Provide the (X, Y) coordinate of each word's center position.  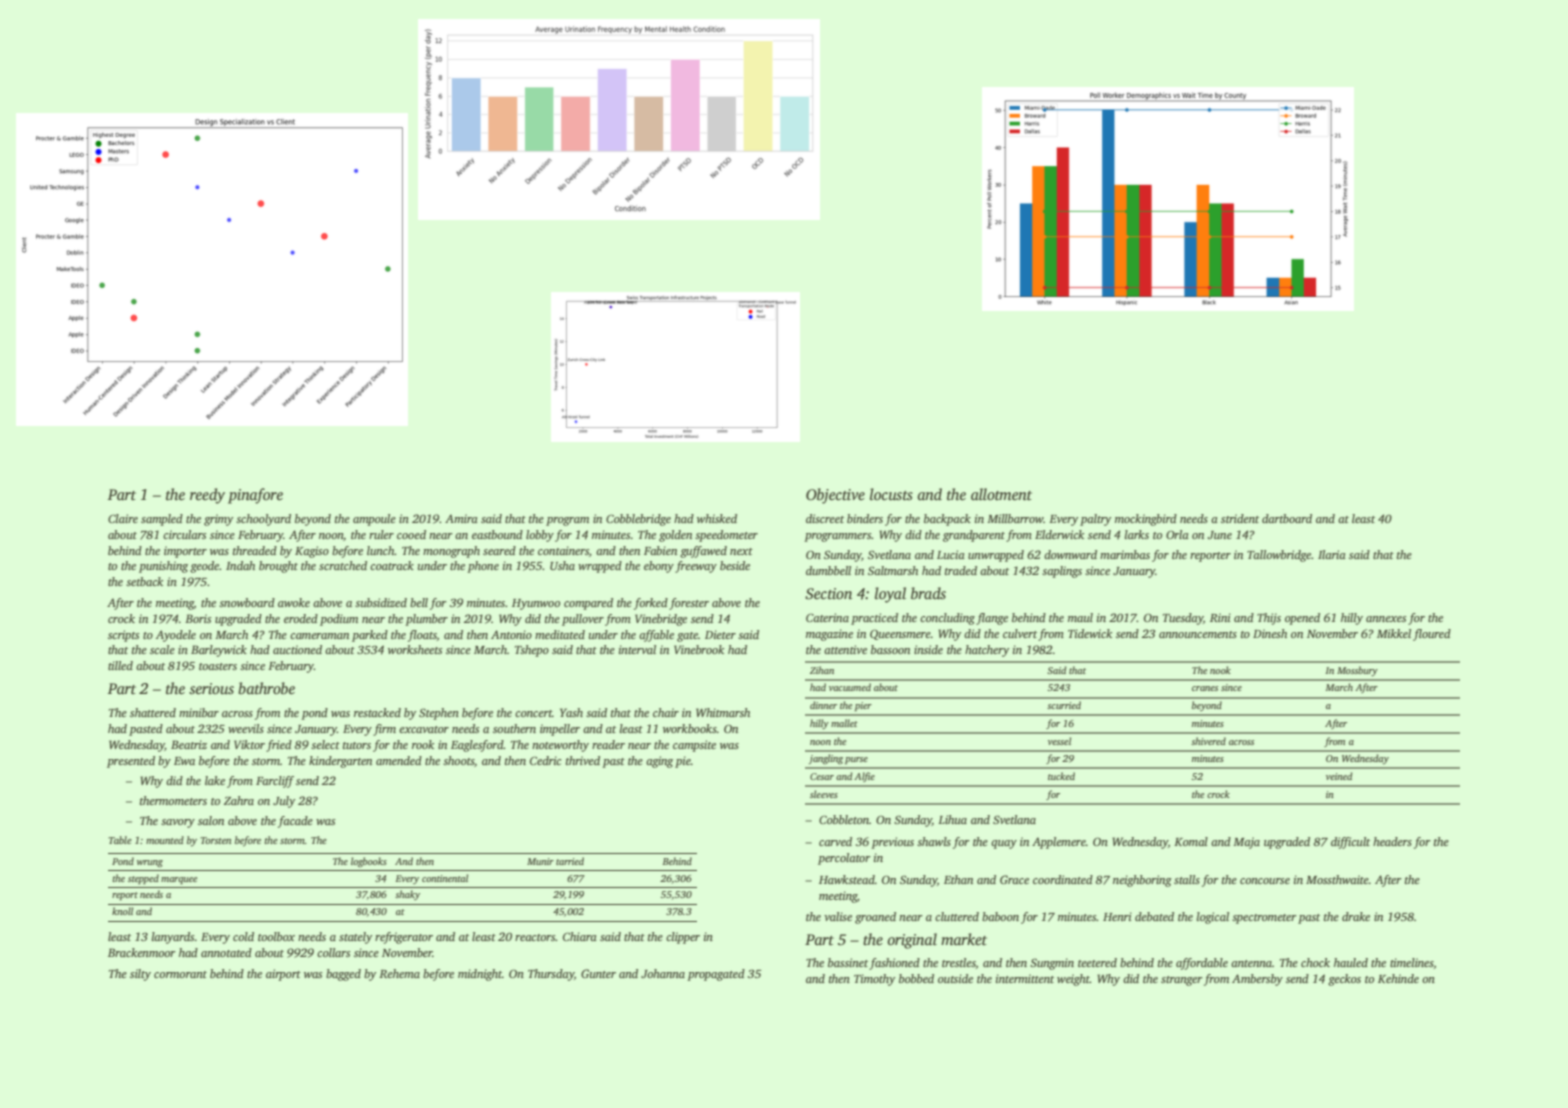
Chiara (580, 936)
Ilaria (1332, 554)
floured (1432, 635)
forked (651, 604)
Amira (461, 518)
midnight (480, 975)
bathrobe (266, 688)
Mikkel (1394, 633)
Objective (835, 496)
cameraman (319, 636)
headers (1392, 841)
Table (120, 840)
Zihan (822, 670)
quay (1004, 844)
